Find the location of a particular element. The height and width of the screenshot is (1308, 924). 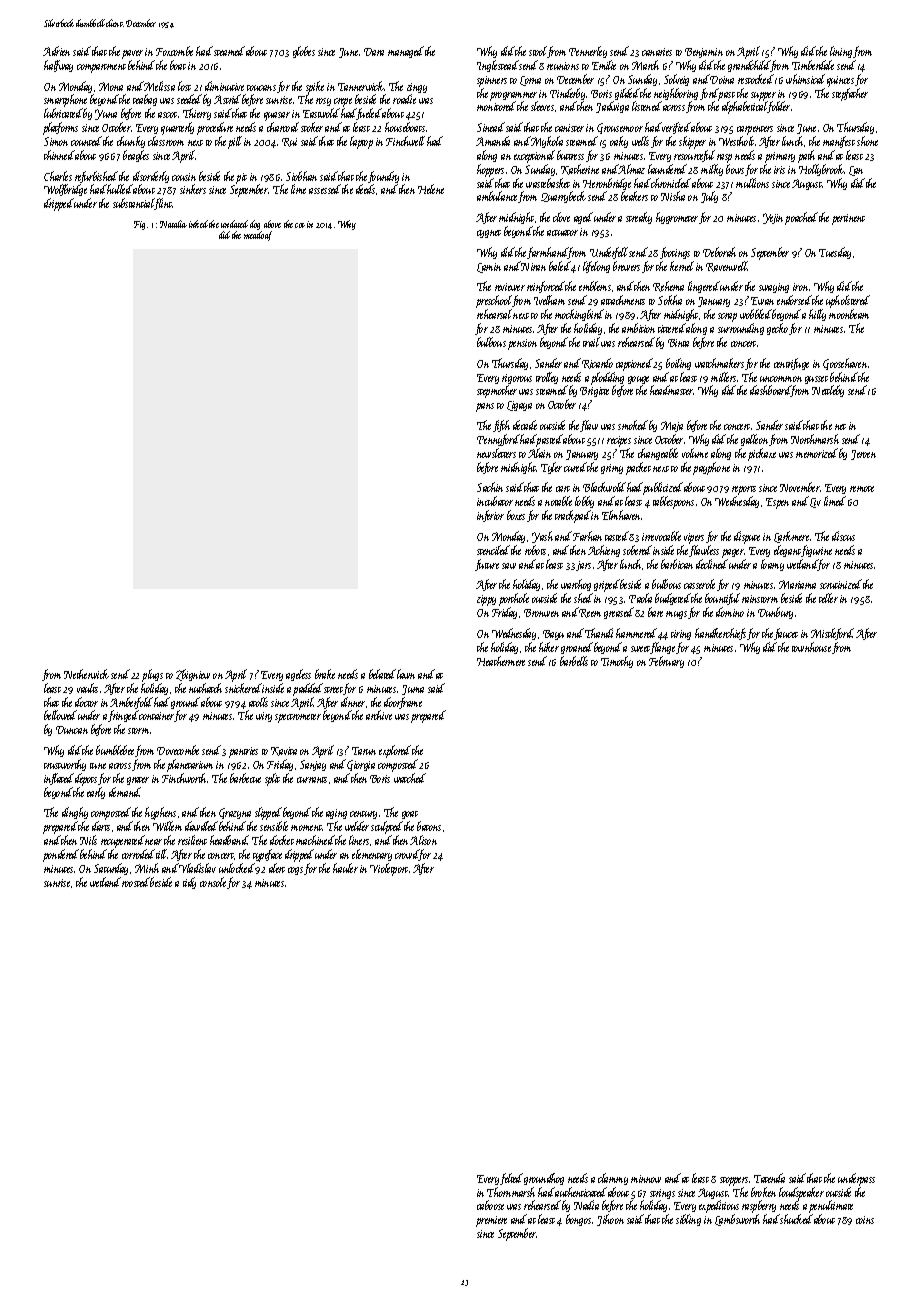

remote is located at coordinates (862, 489).
